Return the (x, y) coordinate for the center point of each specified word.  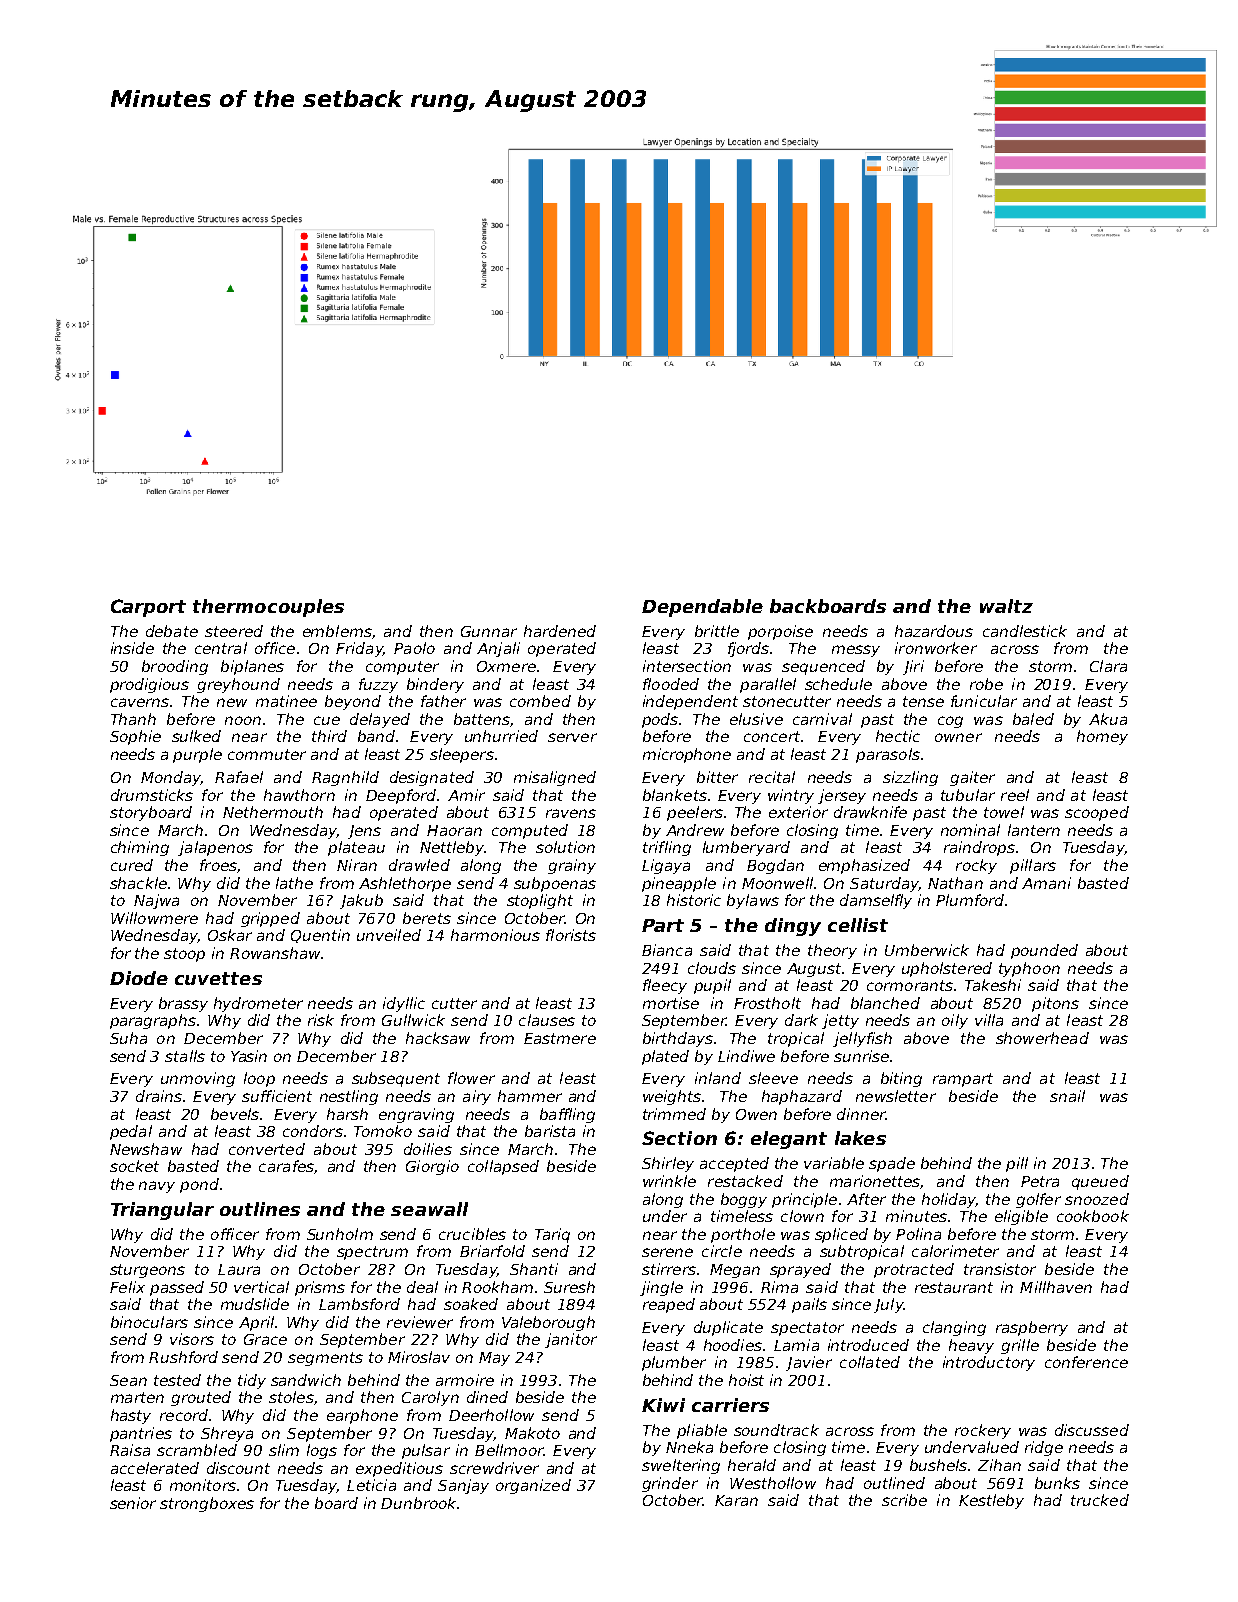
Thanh (133, 719)
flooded (671, 684)
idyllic (404, 1004)
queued (1100, 1182)
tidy (252, 1381)
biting (901, 1079)
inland (718, 1078)
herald (752, 1465)
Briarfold (492, 1251)
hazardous (934, 631)
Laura (239, 1269)
